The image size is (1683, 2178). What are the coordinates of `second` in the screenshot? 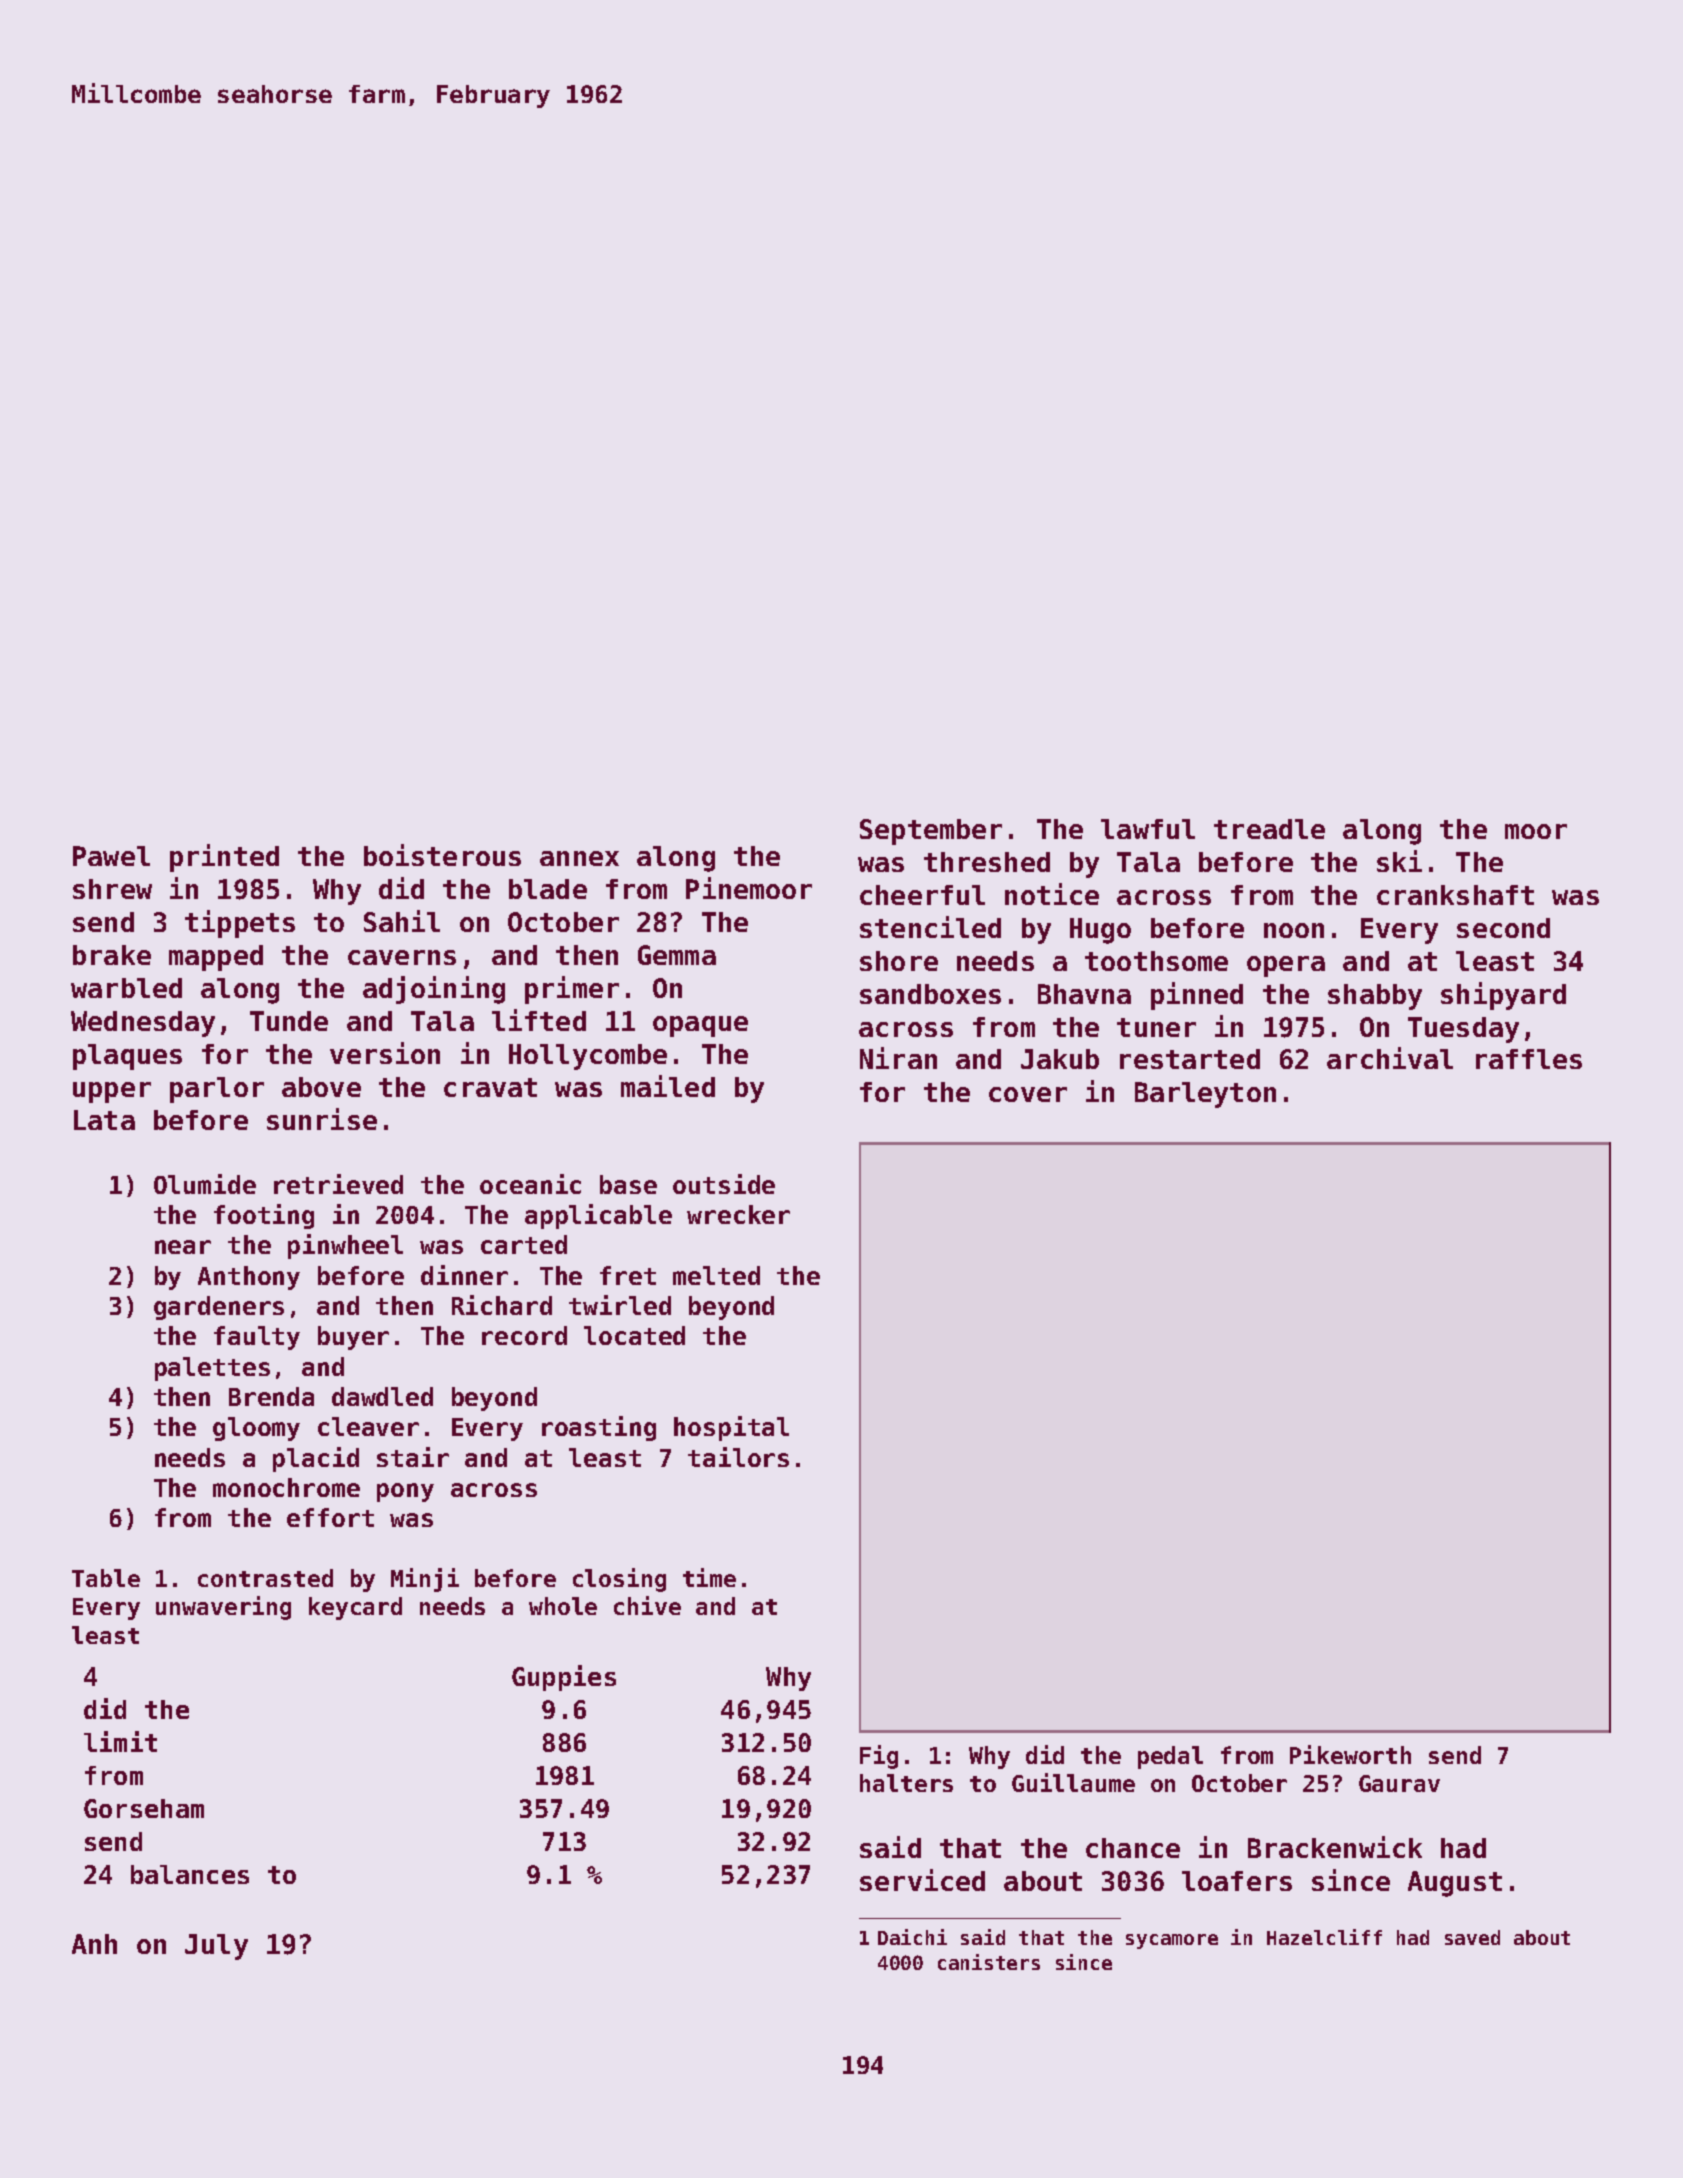 It's located at (1503, 928).
